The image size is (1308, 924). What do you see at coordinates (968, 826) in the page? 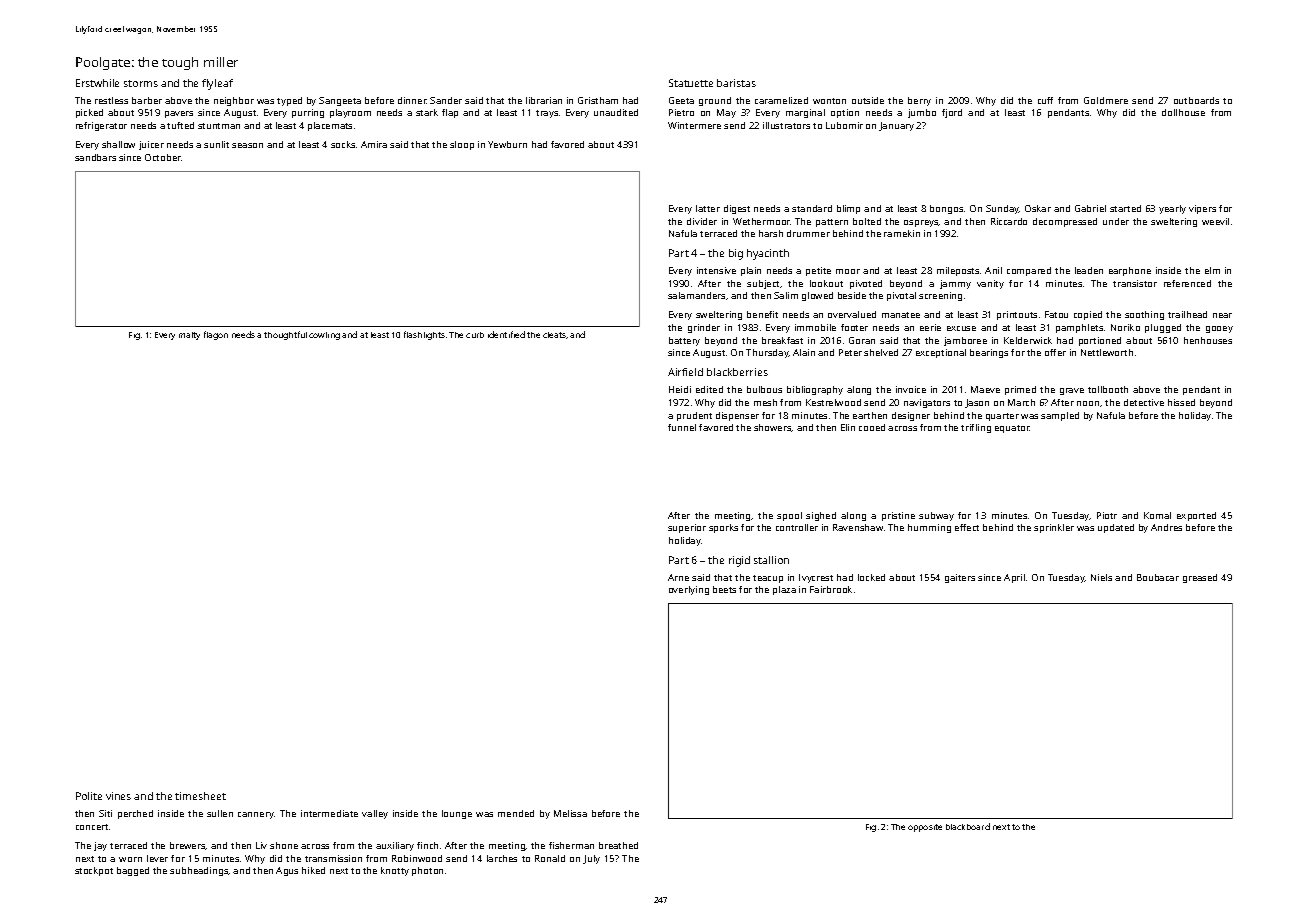
I see `blackboard` at bounding box center [968, 826].
